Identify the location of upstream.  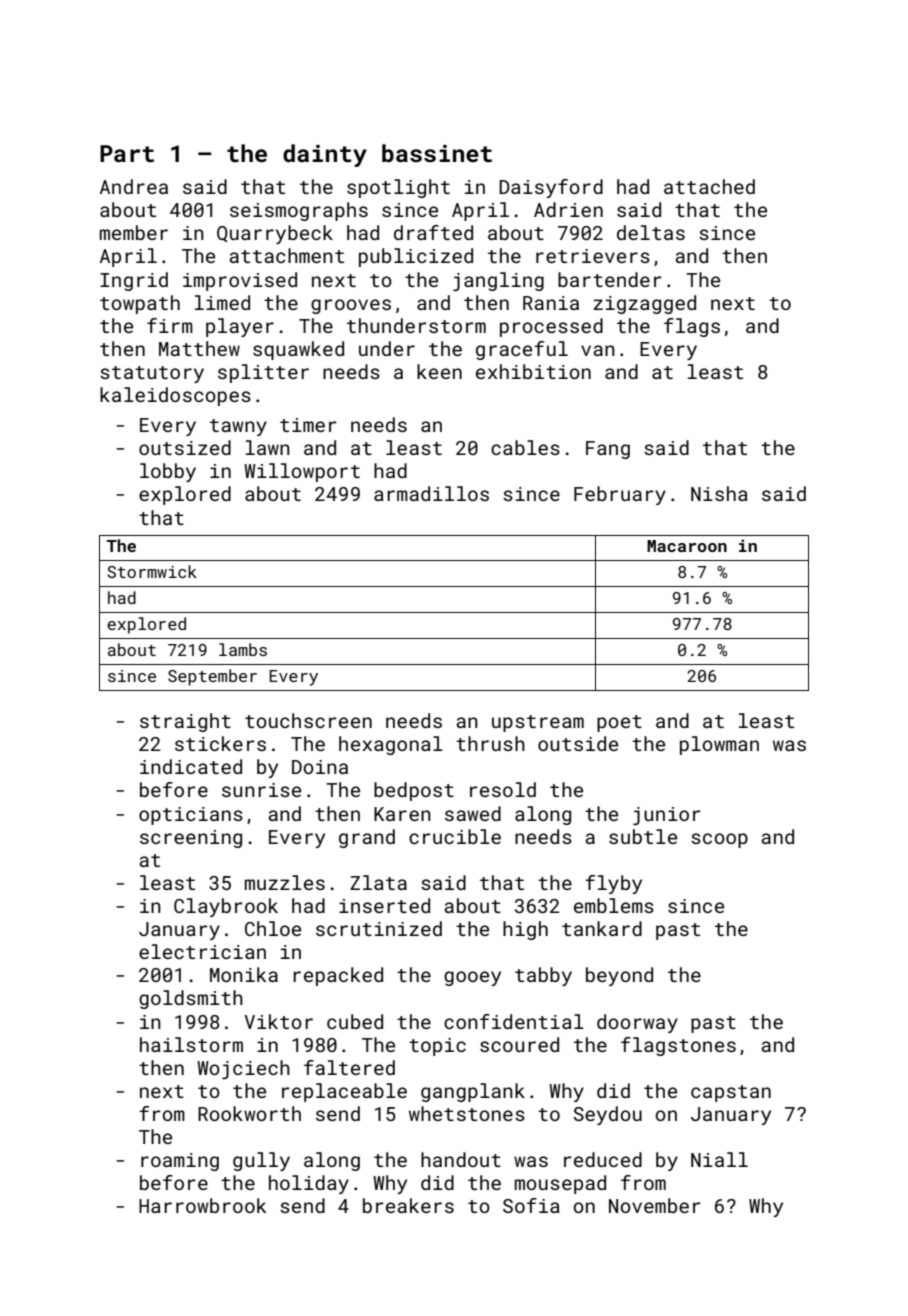
(538, 723).
